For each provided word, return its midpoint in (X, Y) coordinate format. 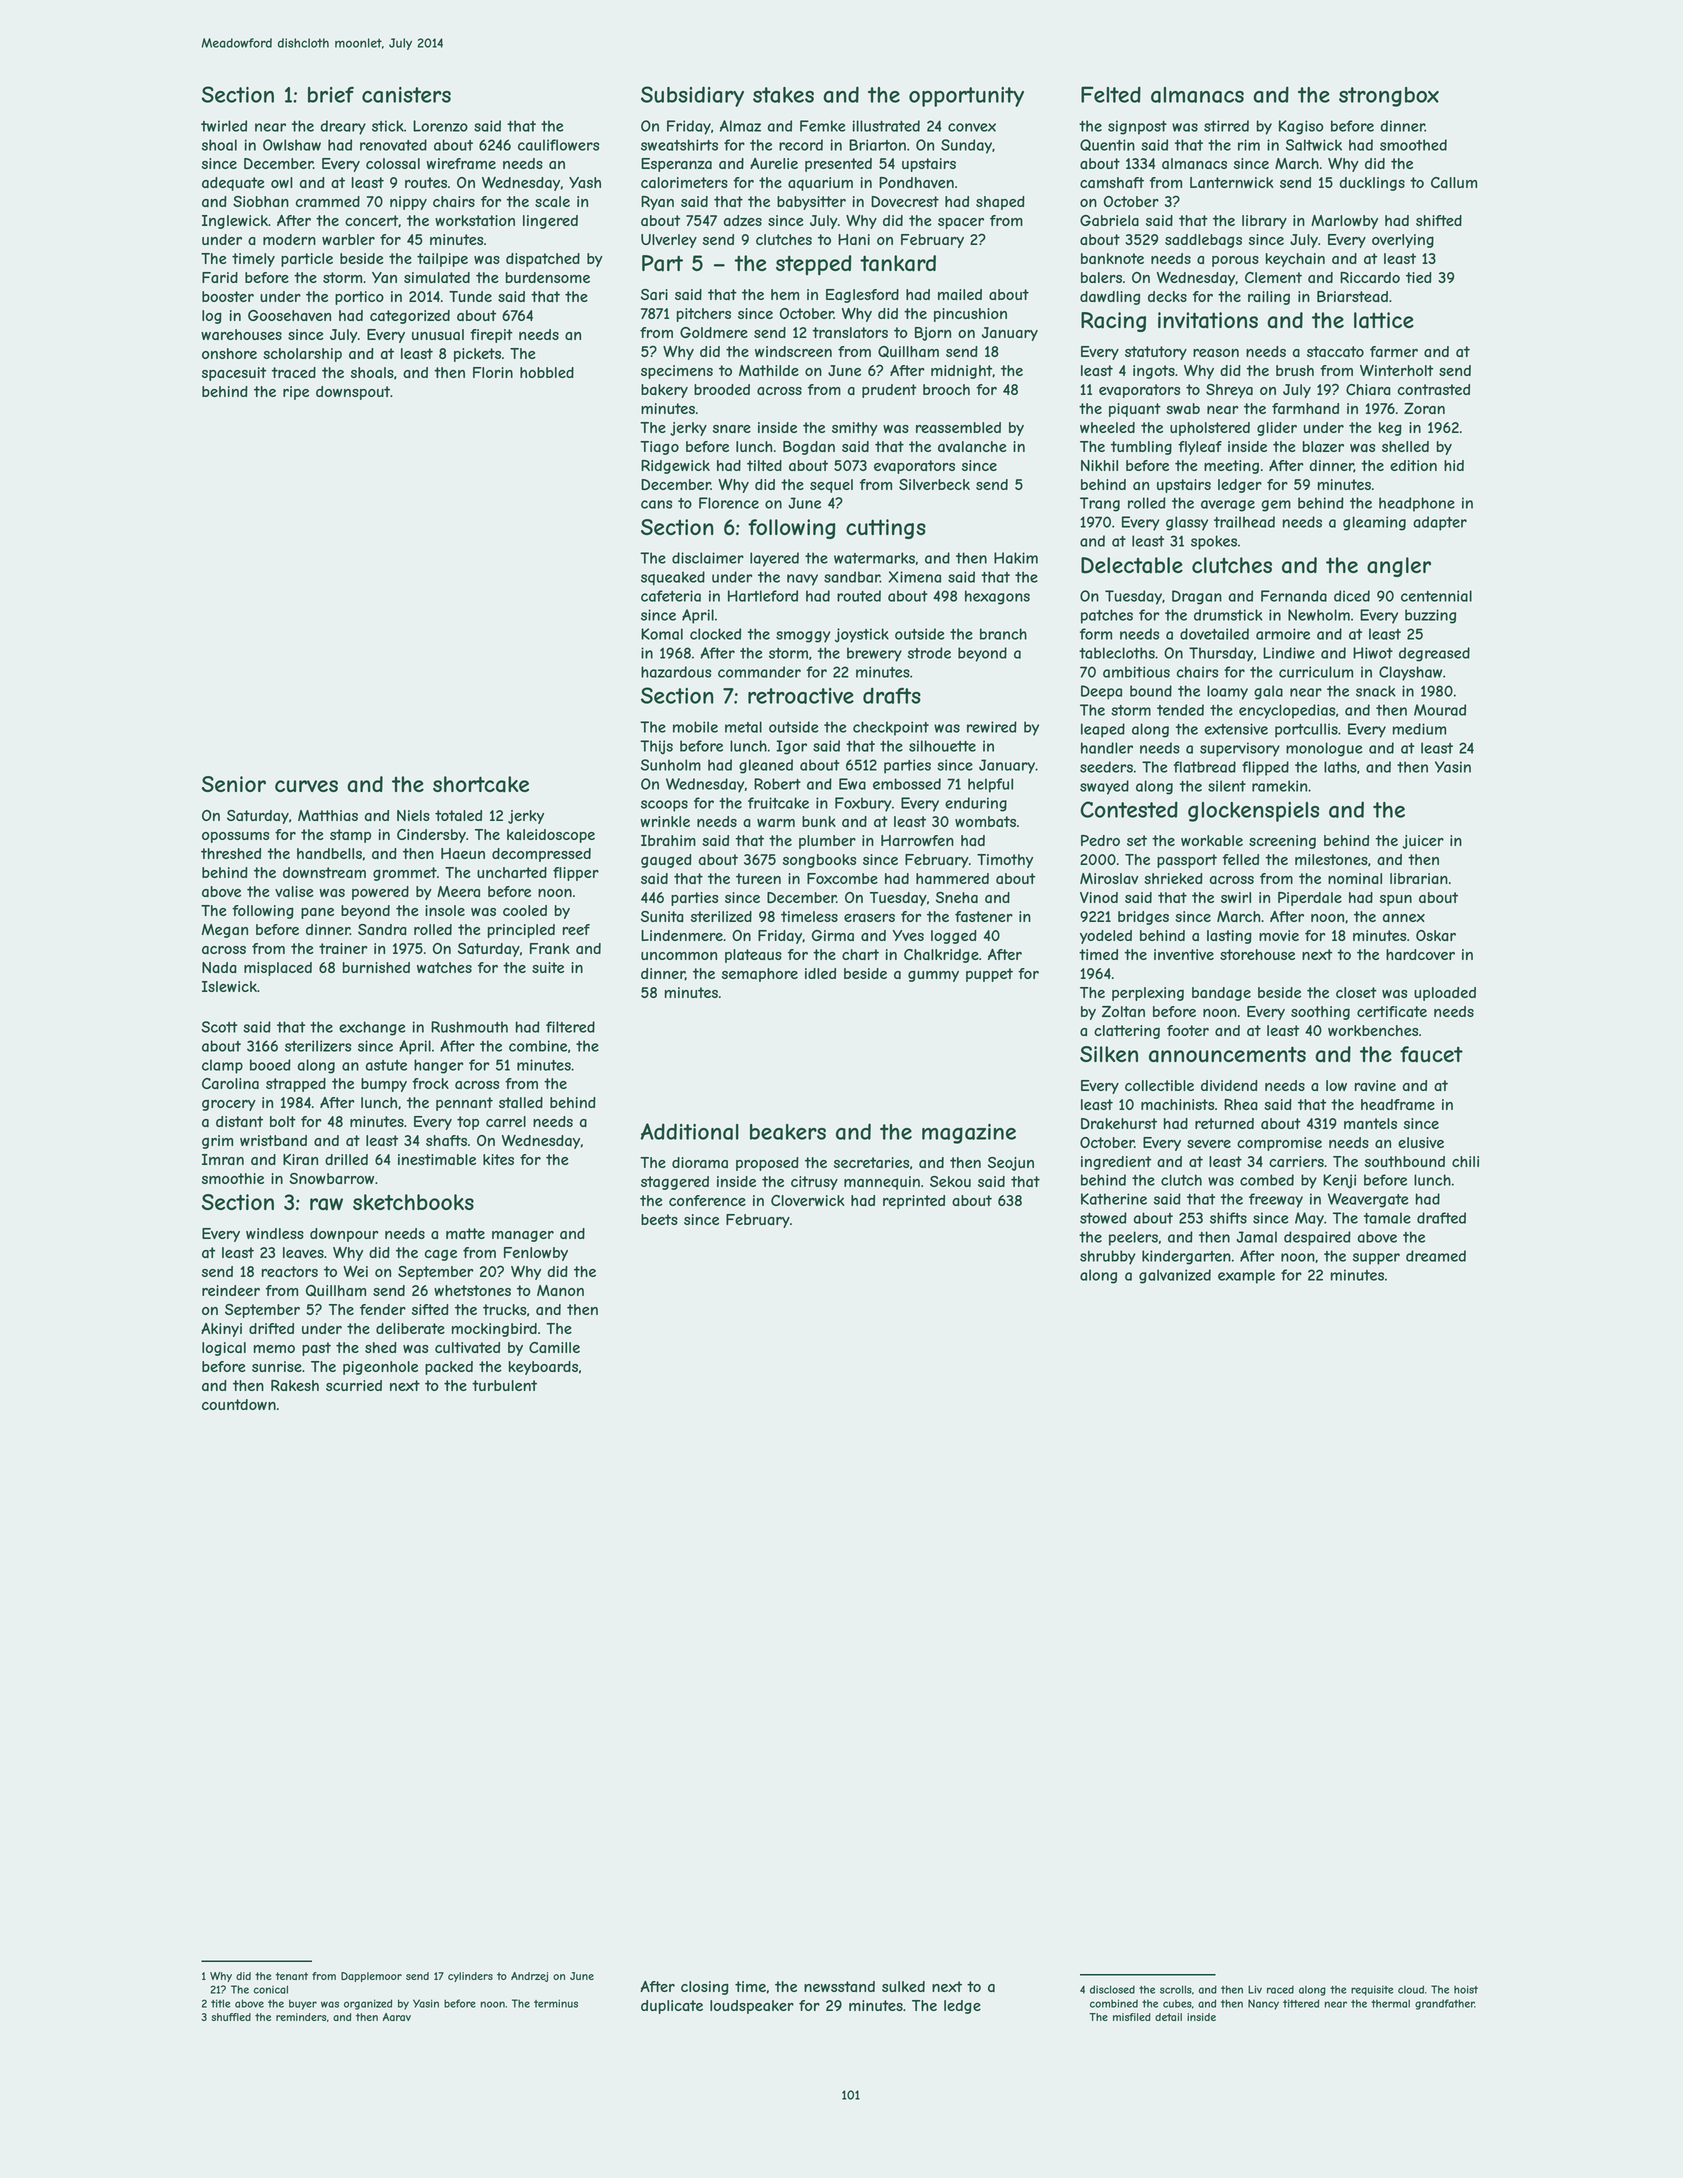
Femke (822, 126)
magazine (969, 1134)
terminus (556, 2003)
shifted (1439, 220)
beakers (788, 1132)
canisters (406, 95)
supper (1376, 1259)
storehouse (1257, 954)
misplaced (278, 969)
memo (274, 1349)
